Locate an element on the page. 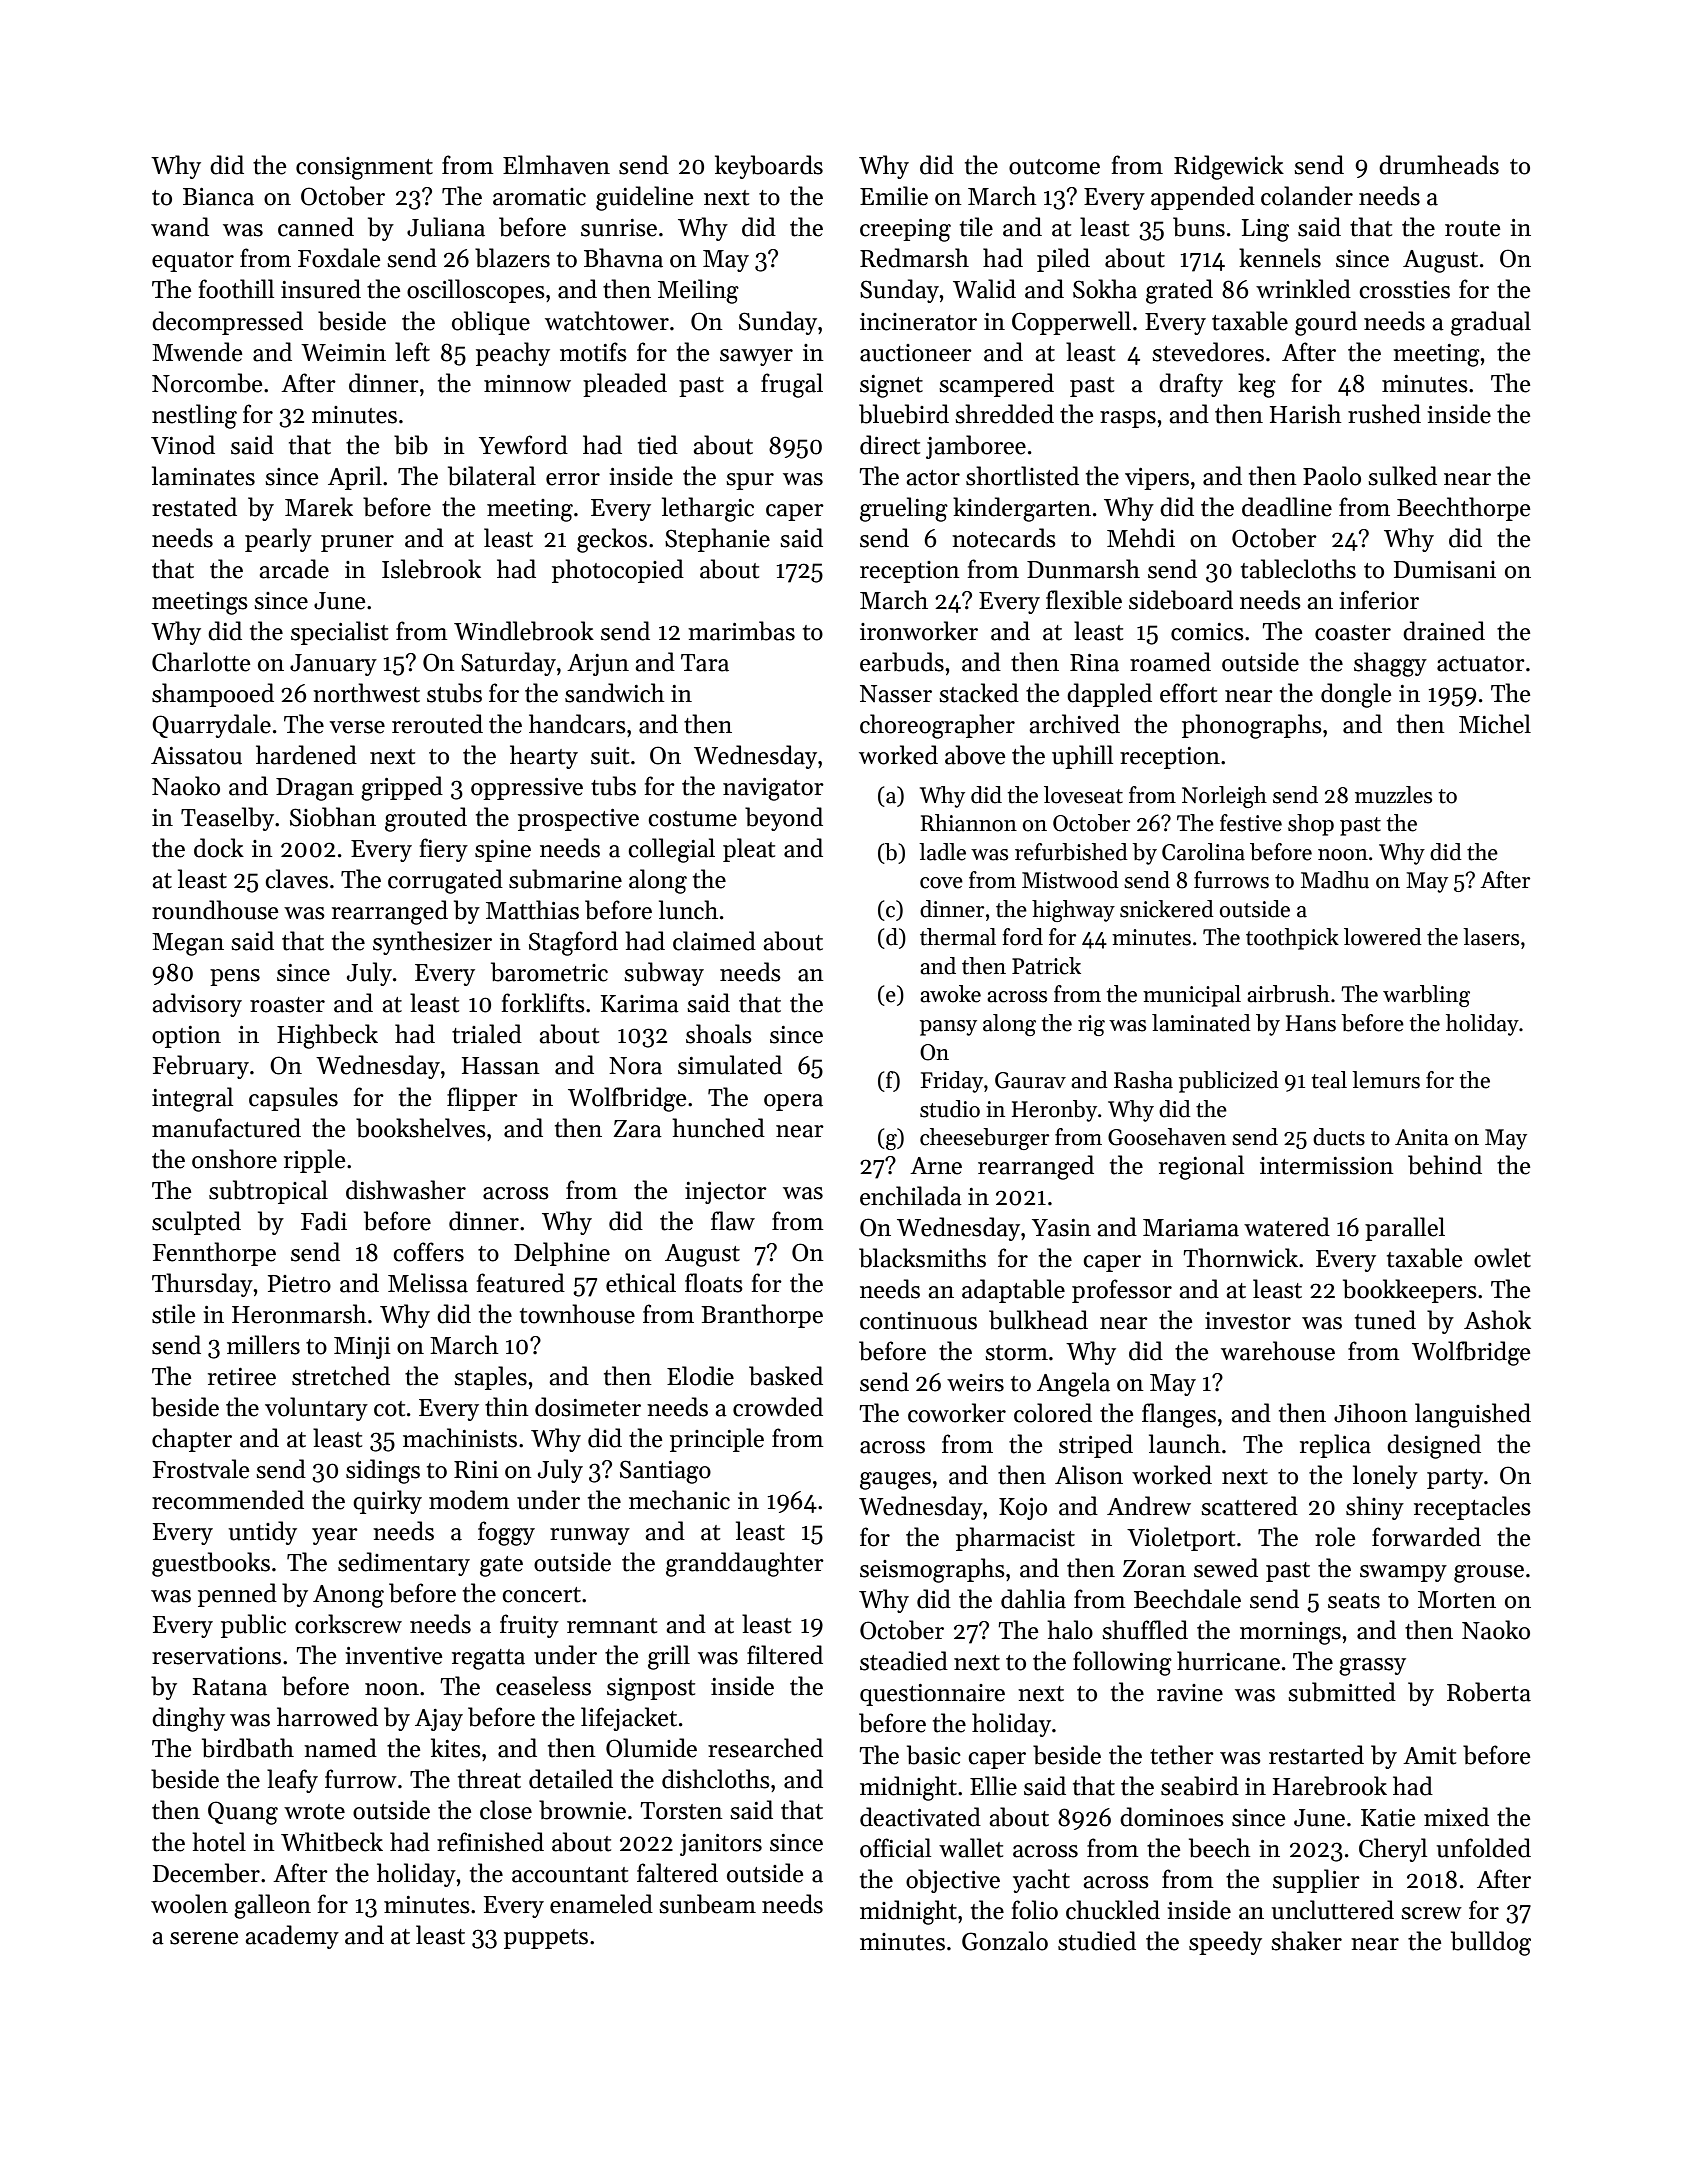 This document has width=1683, height=2178. Roberta is located at coordinates (1489, 1692).
